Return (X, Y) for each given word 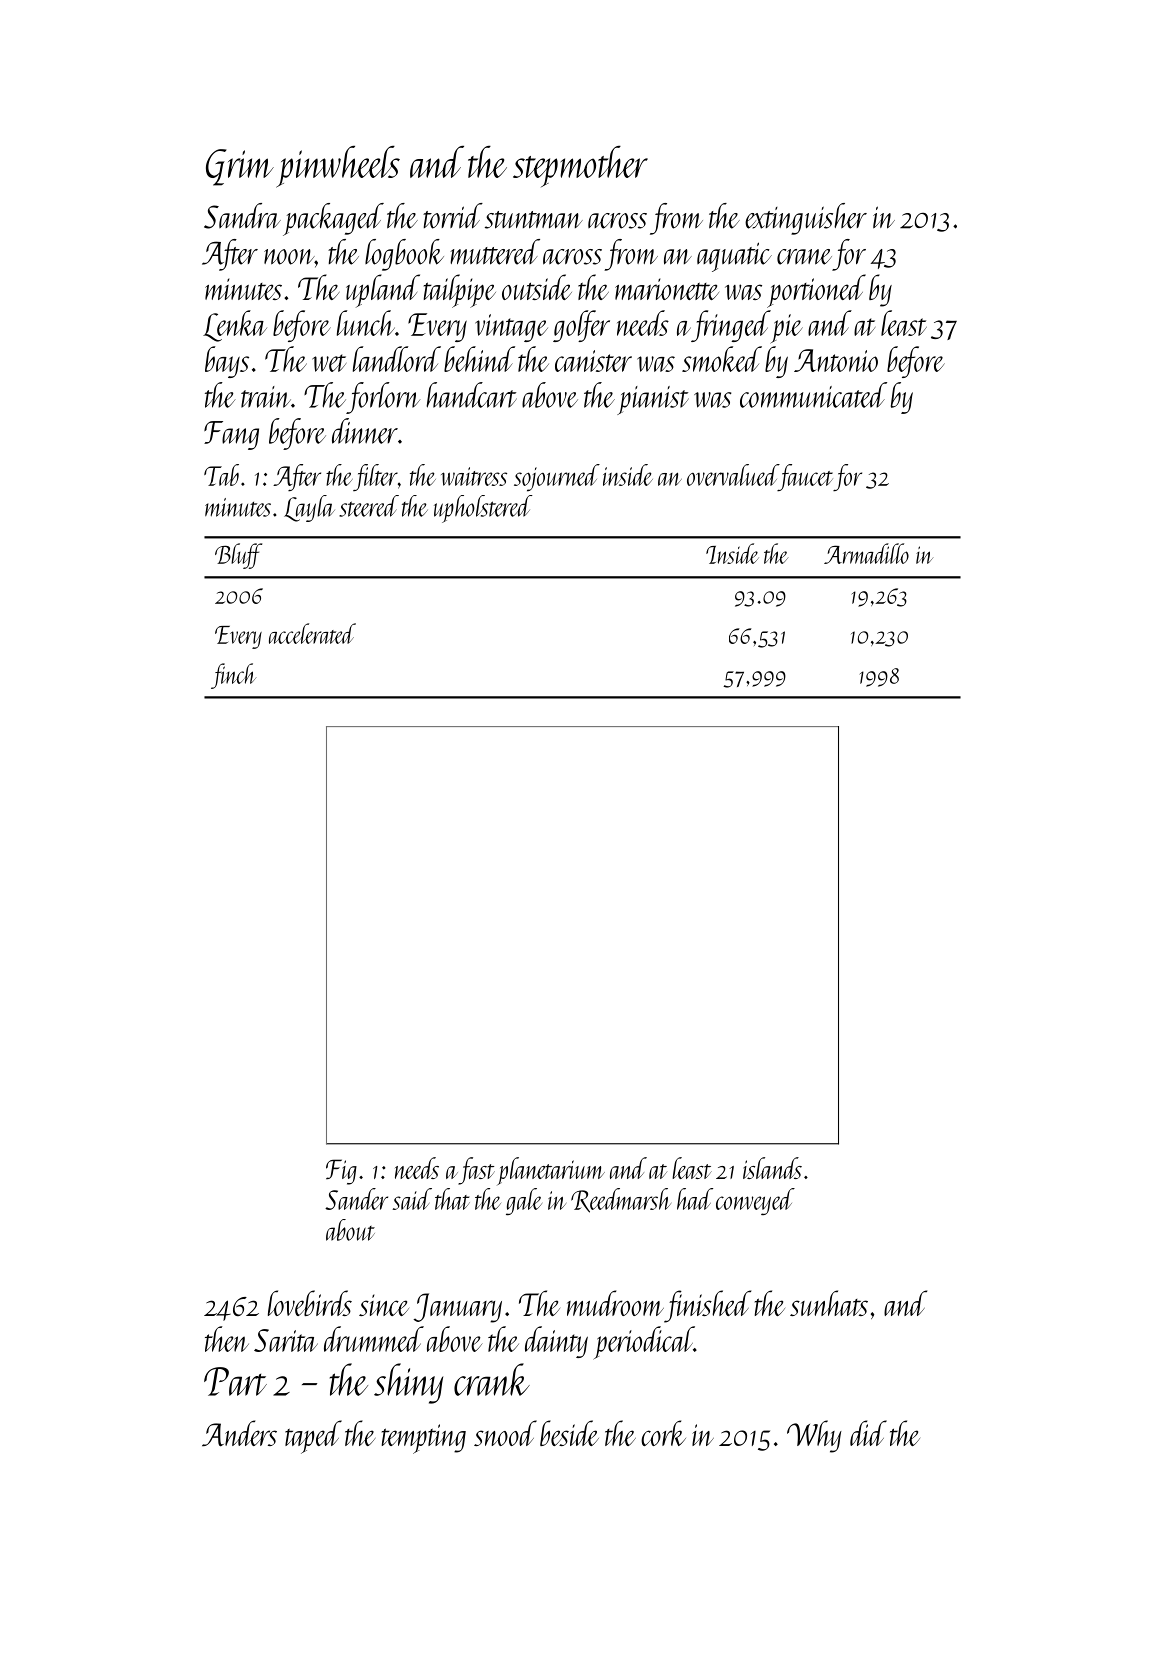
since (384, 1305)
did (868, 1433)
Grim (240, 167)
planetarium (551, 1171)
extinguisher (806, 219)
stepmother (580, 166)
